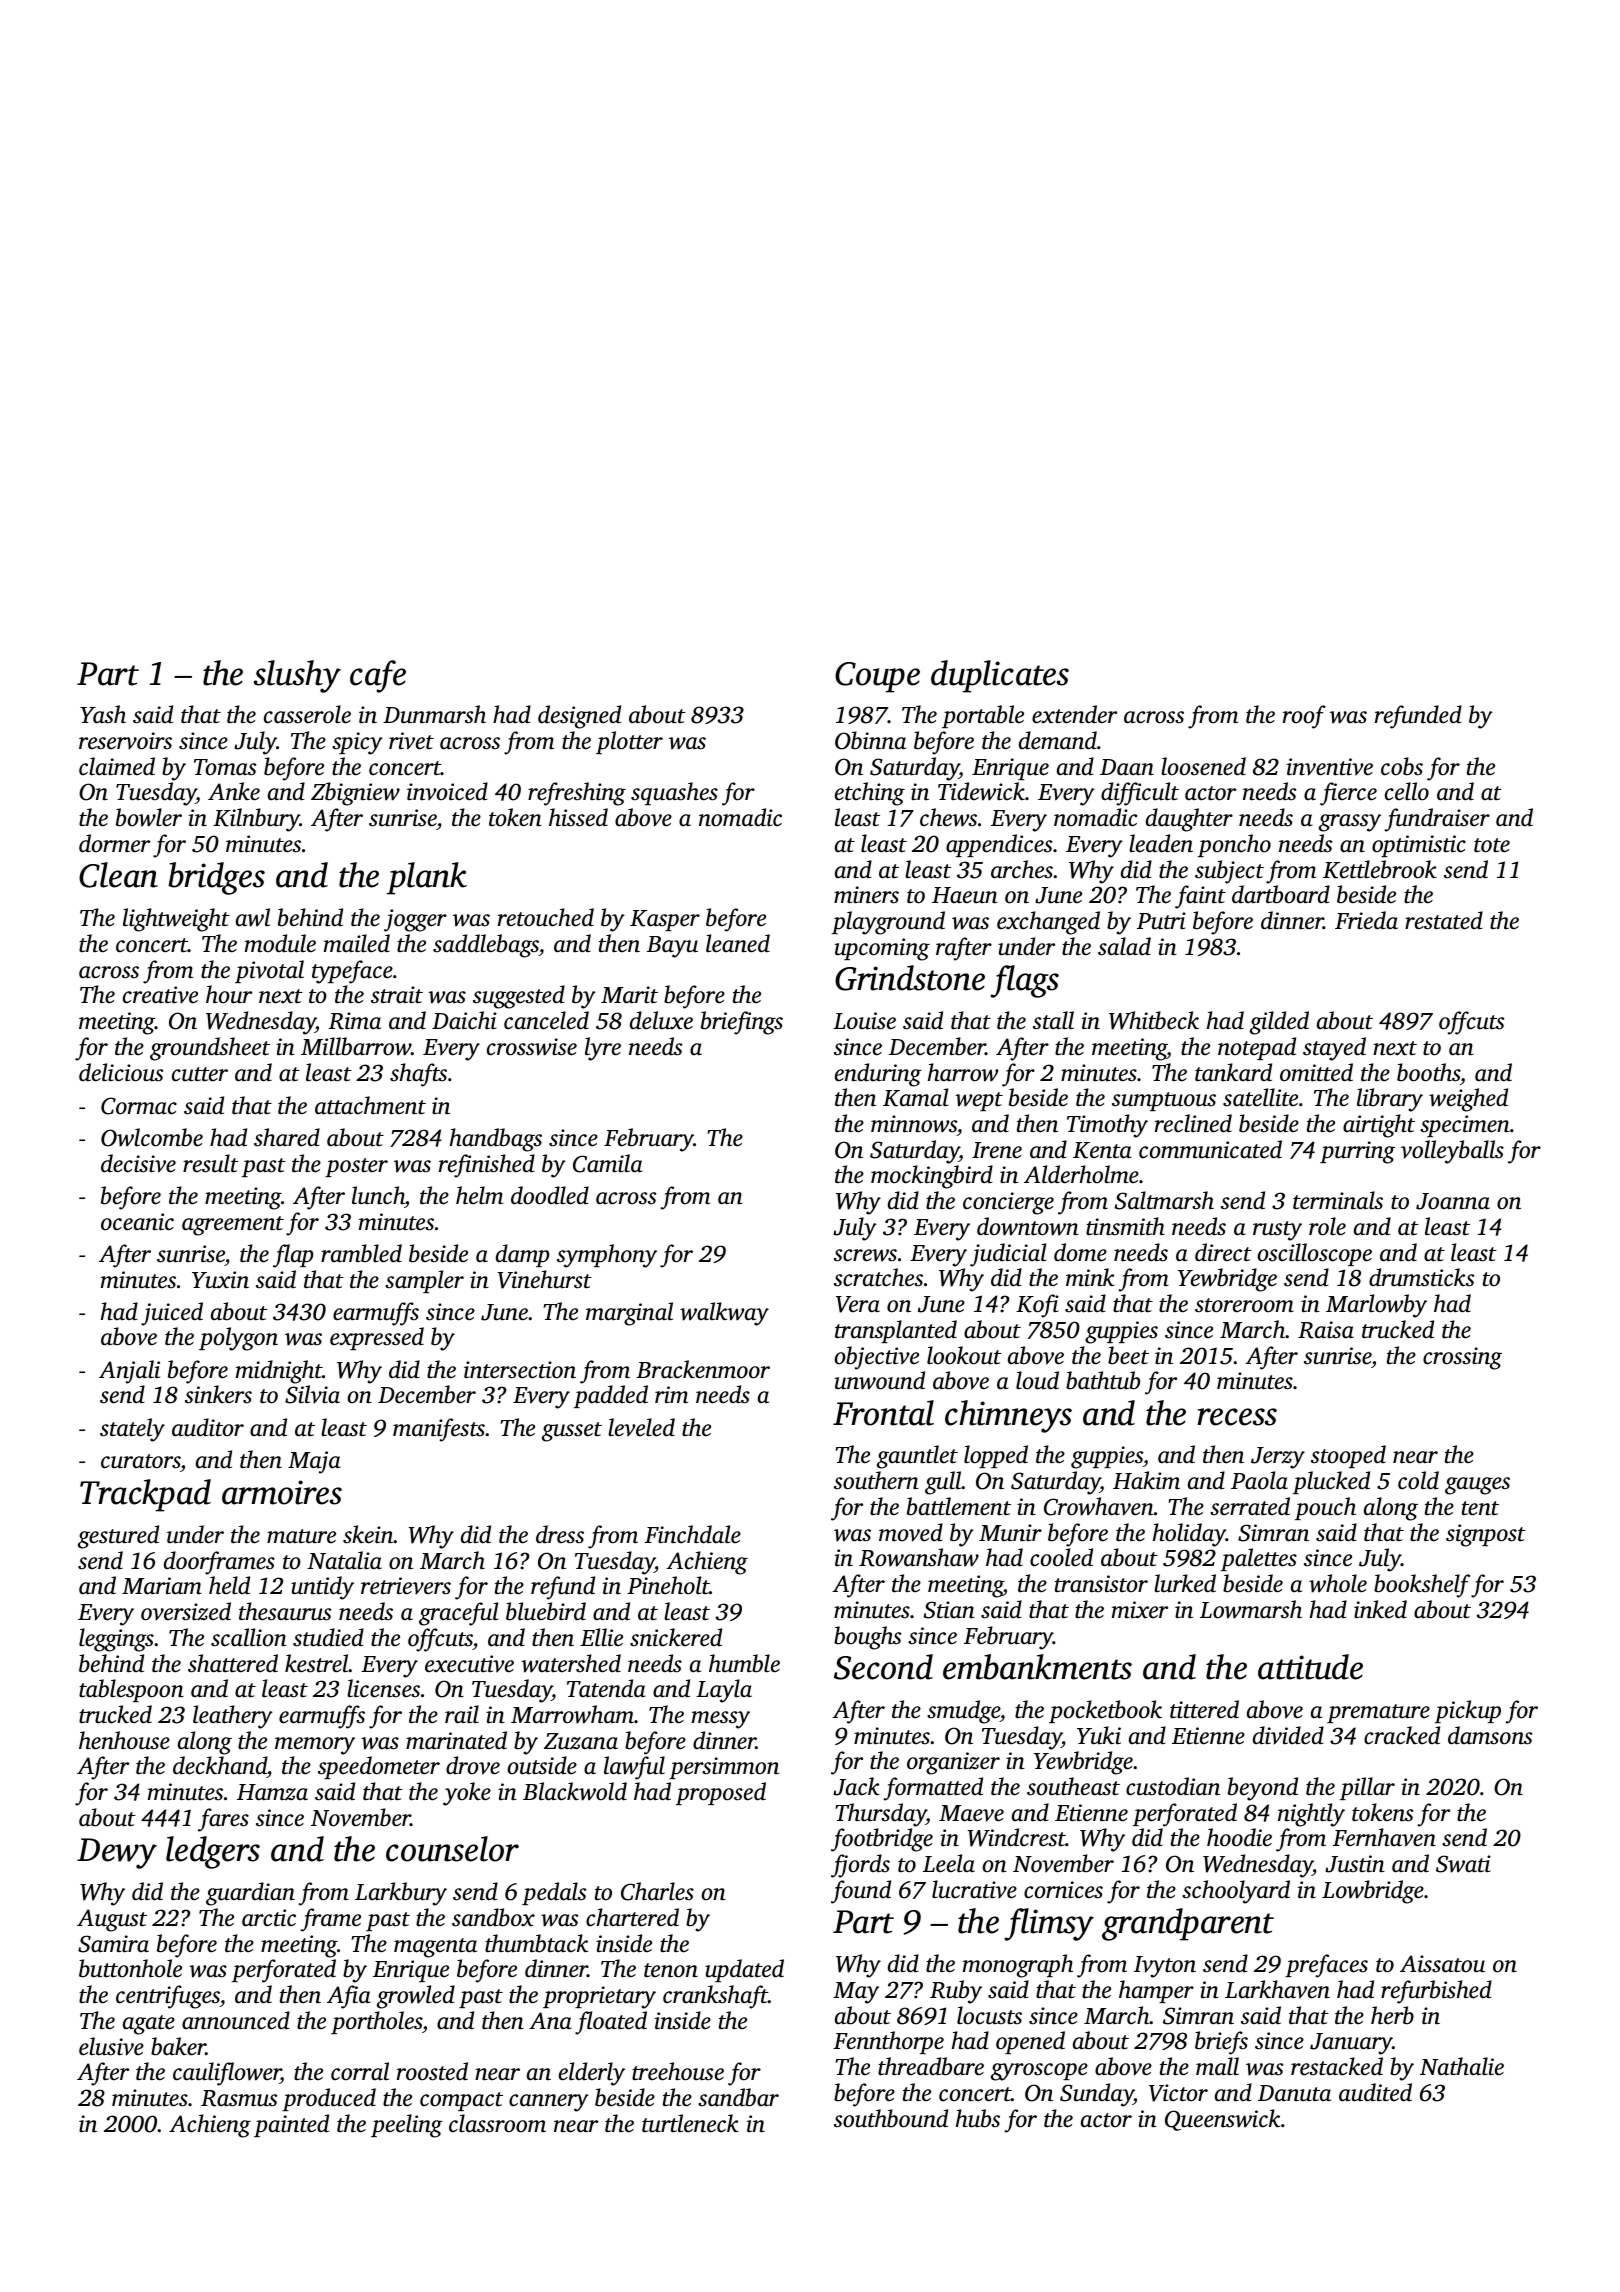  Describe the element at coordinates (129, 1372) in the screenshot. I see `Anjali` at that location.
